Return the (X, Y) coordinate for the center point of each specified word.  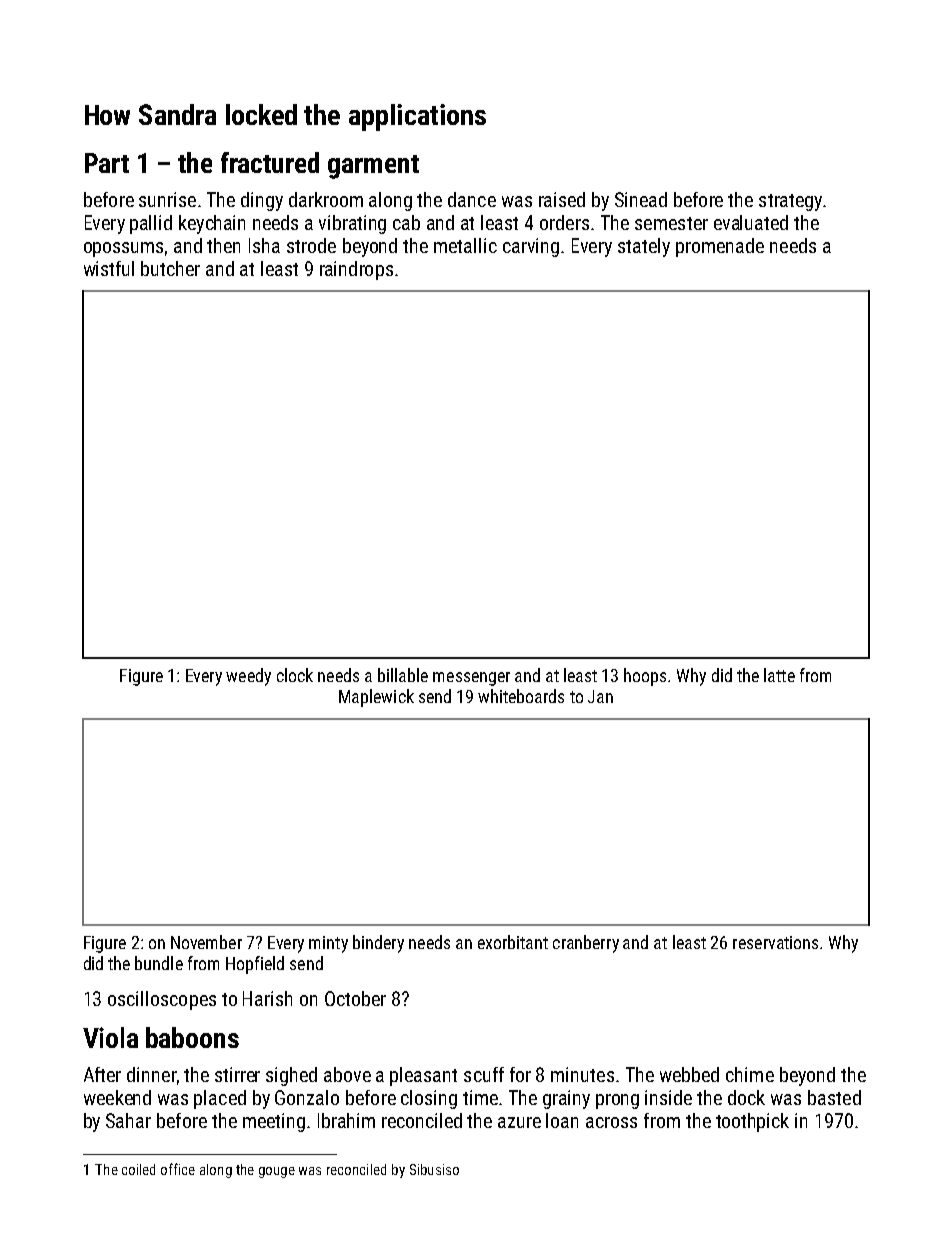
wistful (109, 268)
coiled (138, 1169)
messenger (471, 679)
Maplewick (376, 698)
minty (328, 944)
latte (779, 675)
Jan (600, 696)
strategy (790, 202)
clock (295, 675)
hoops (645, 677)
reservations (775, 942)
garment (373, 167)
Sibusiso (434, 1169)
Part (107, 163)
